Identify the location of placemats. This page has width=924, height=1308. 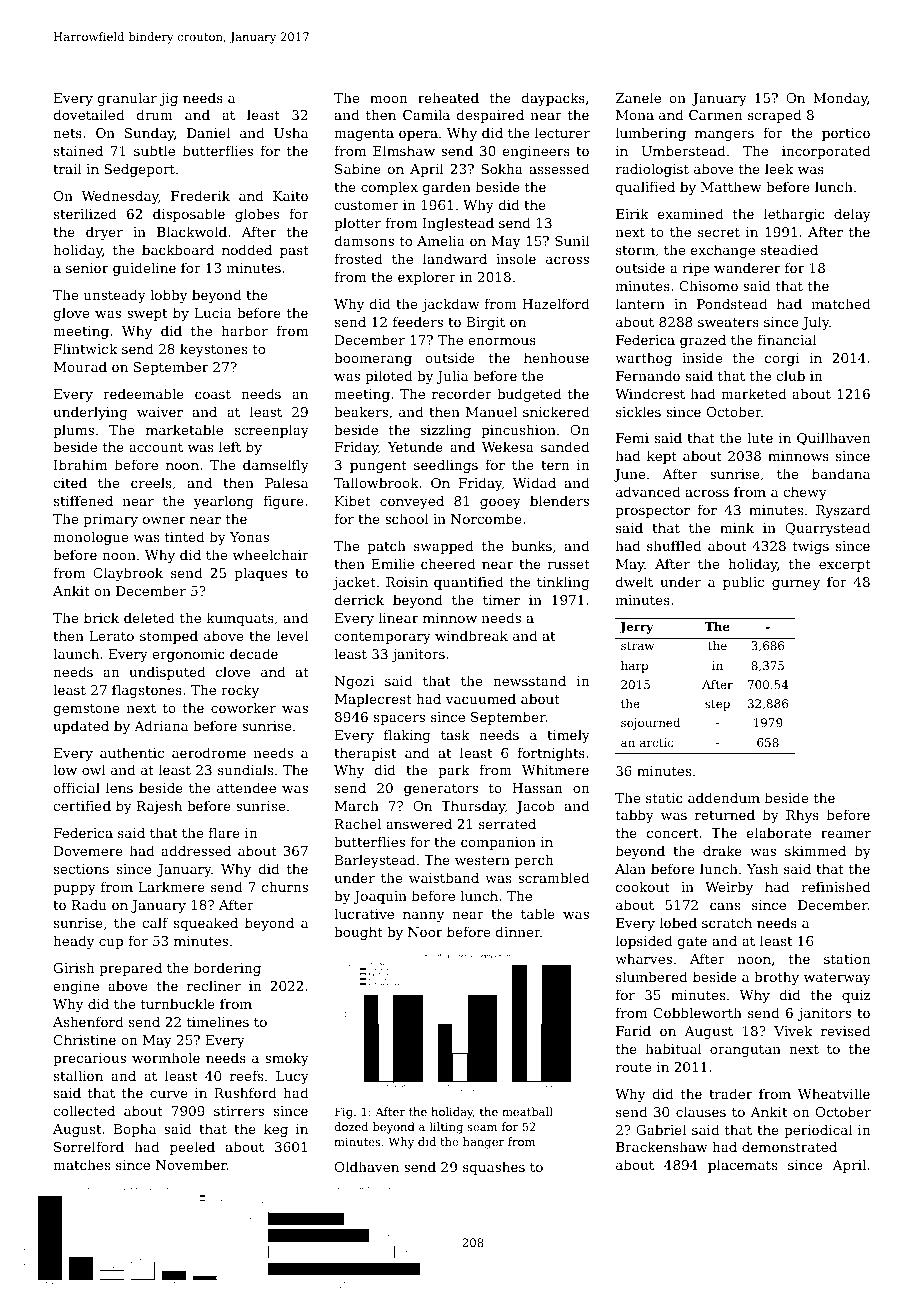
(742, 1166).
